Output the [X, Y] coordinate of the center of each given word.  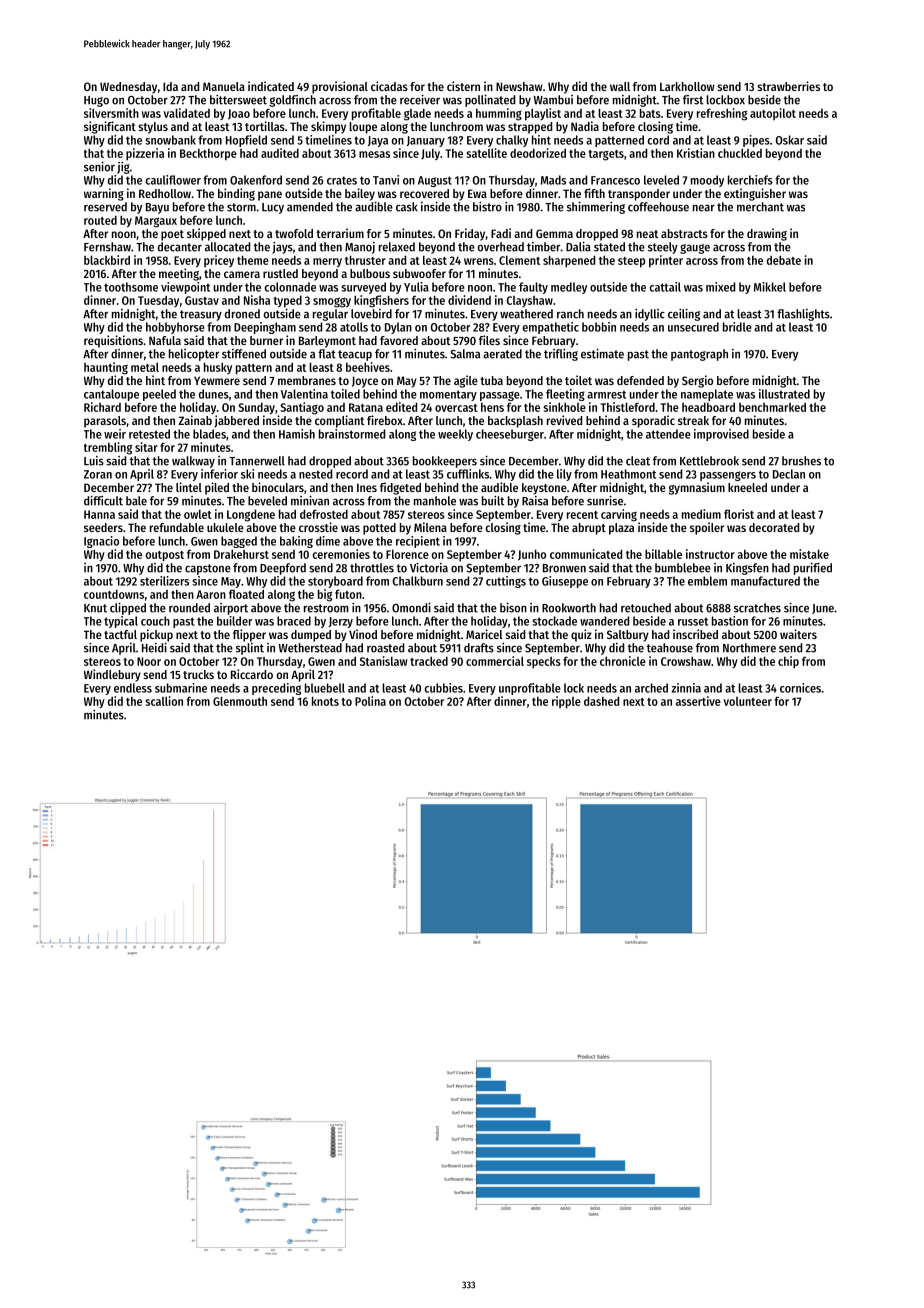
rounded [189, 608]
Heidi [154, 647]
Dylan [398, 328]
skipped [206, 234]
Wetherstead [310, 648]
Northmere [749, 648]
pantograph [699, 355]
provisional [340, 87]
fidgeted [400, 488]
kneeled [747, 487]
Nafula [165, 340]
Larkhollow [687, 86]
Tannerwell [257, 461]
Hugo [96, 101]
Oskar [789, 140]
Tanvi [386, 180]
